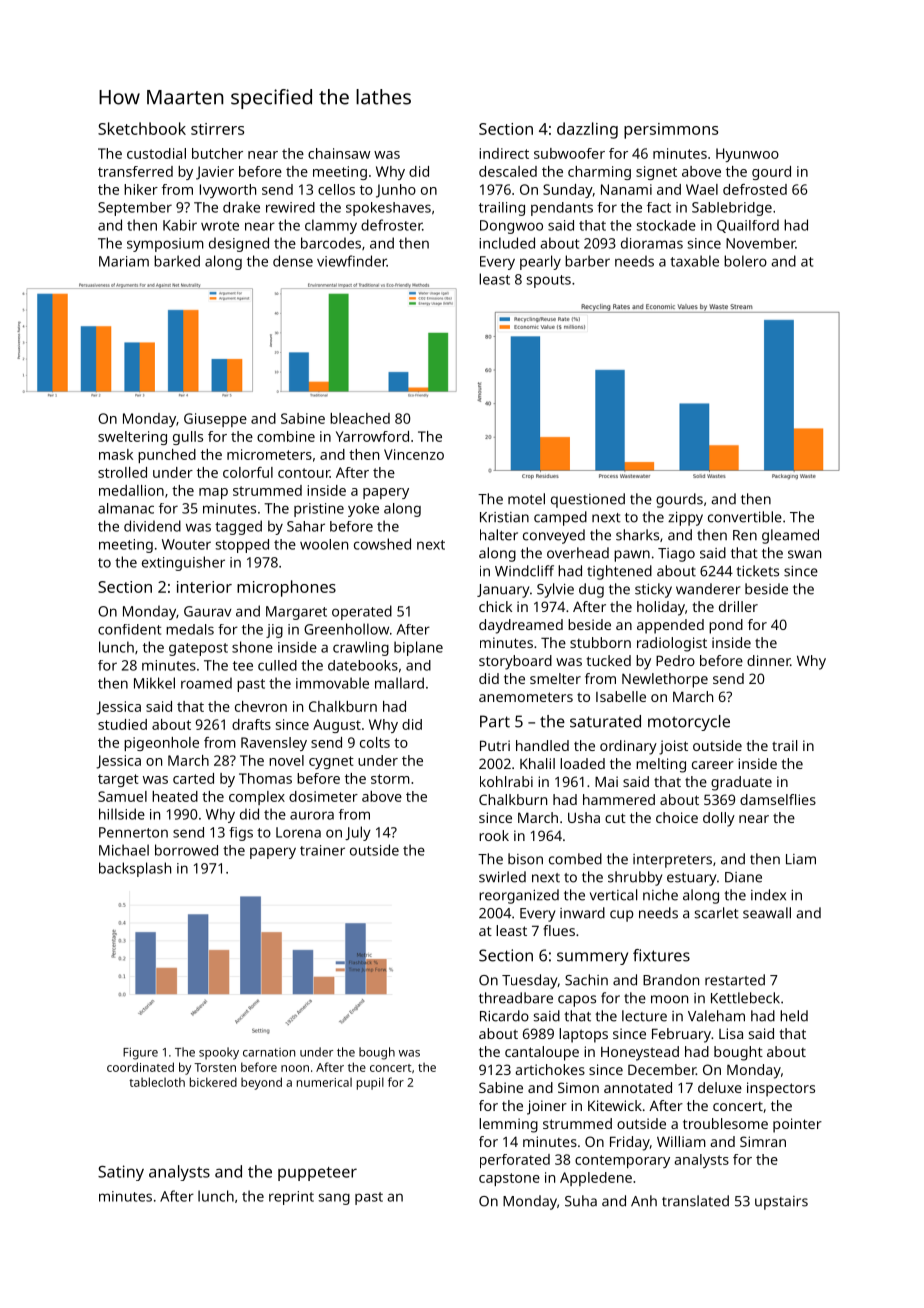 The height and width of the screenshot is (1308, 924). What do you see at coordinates (217, 129) in the screenshot?
I see `stirrers` at bounding box center [217, 129].
